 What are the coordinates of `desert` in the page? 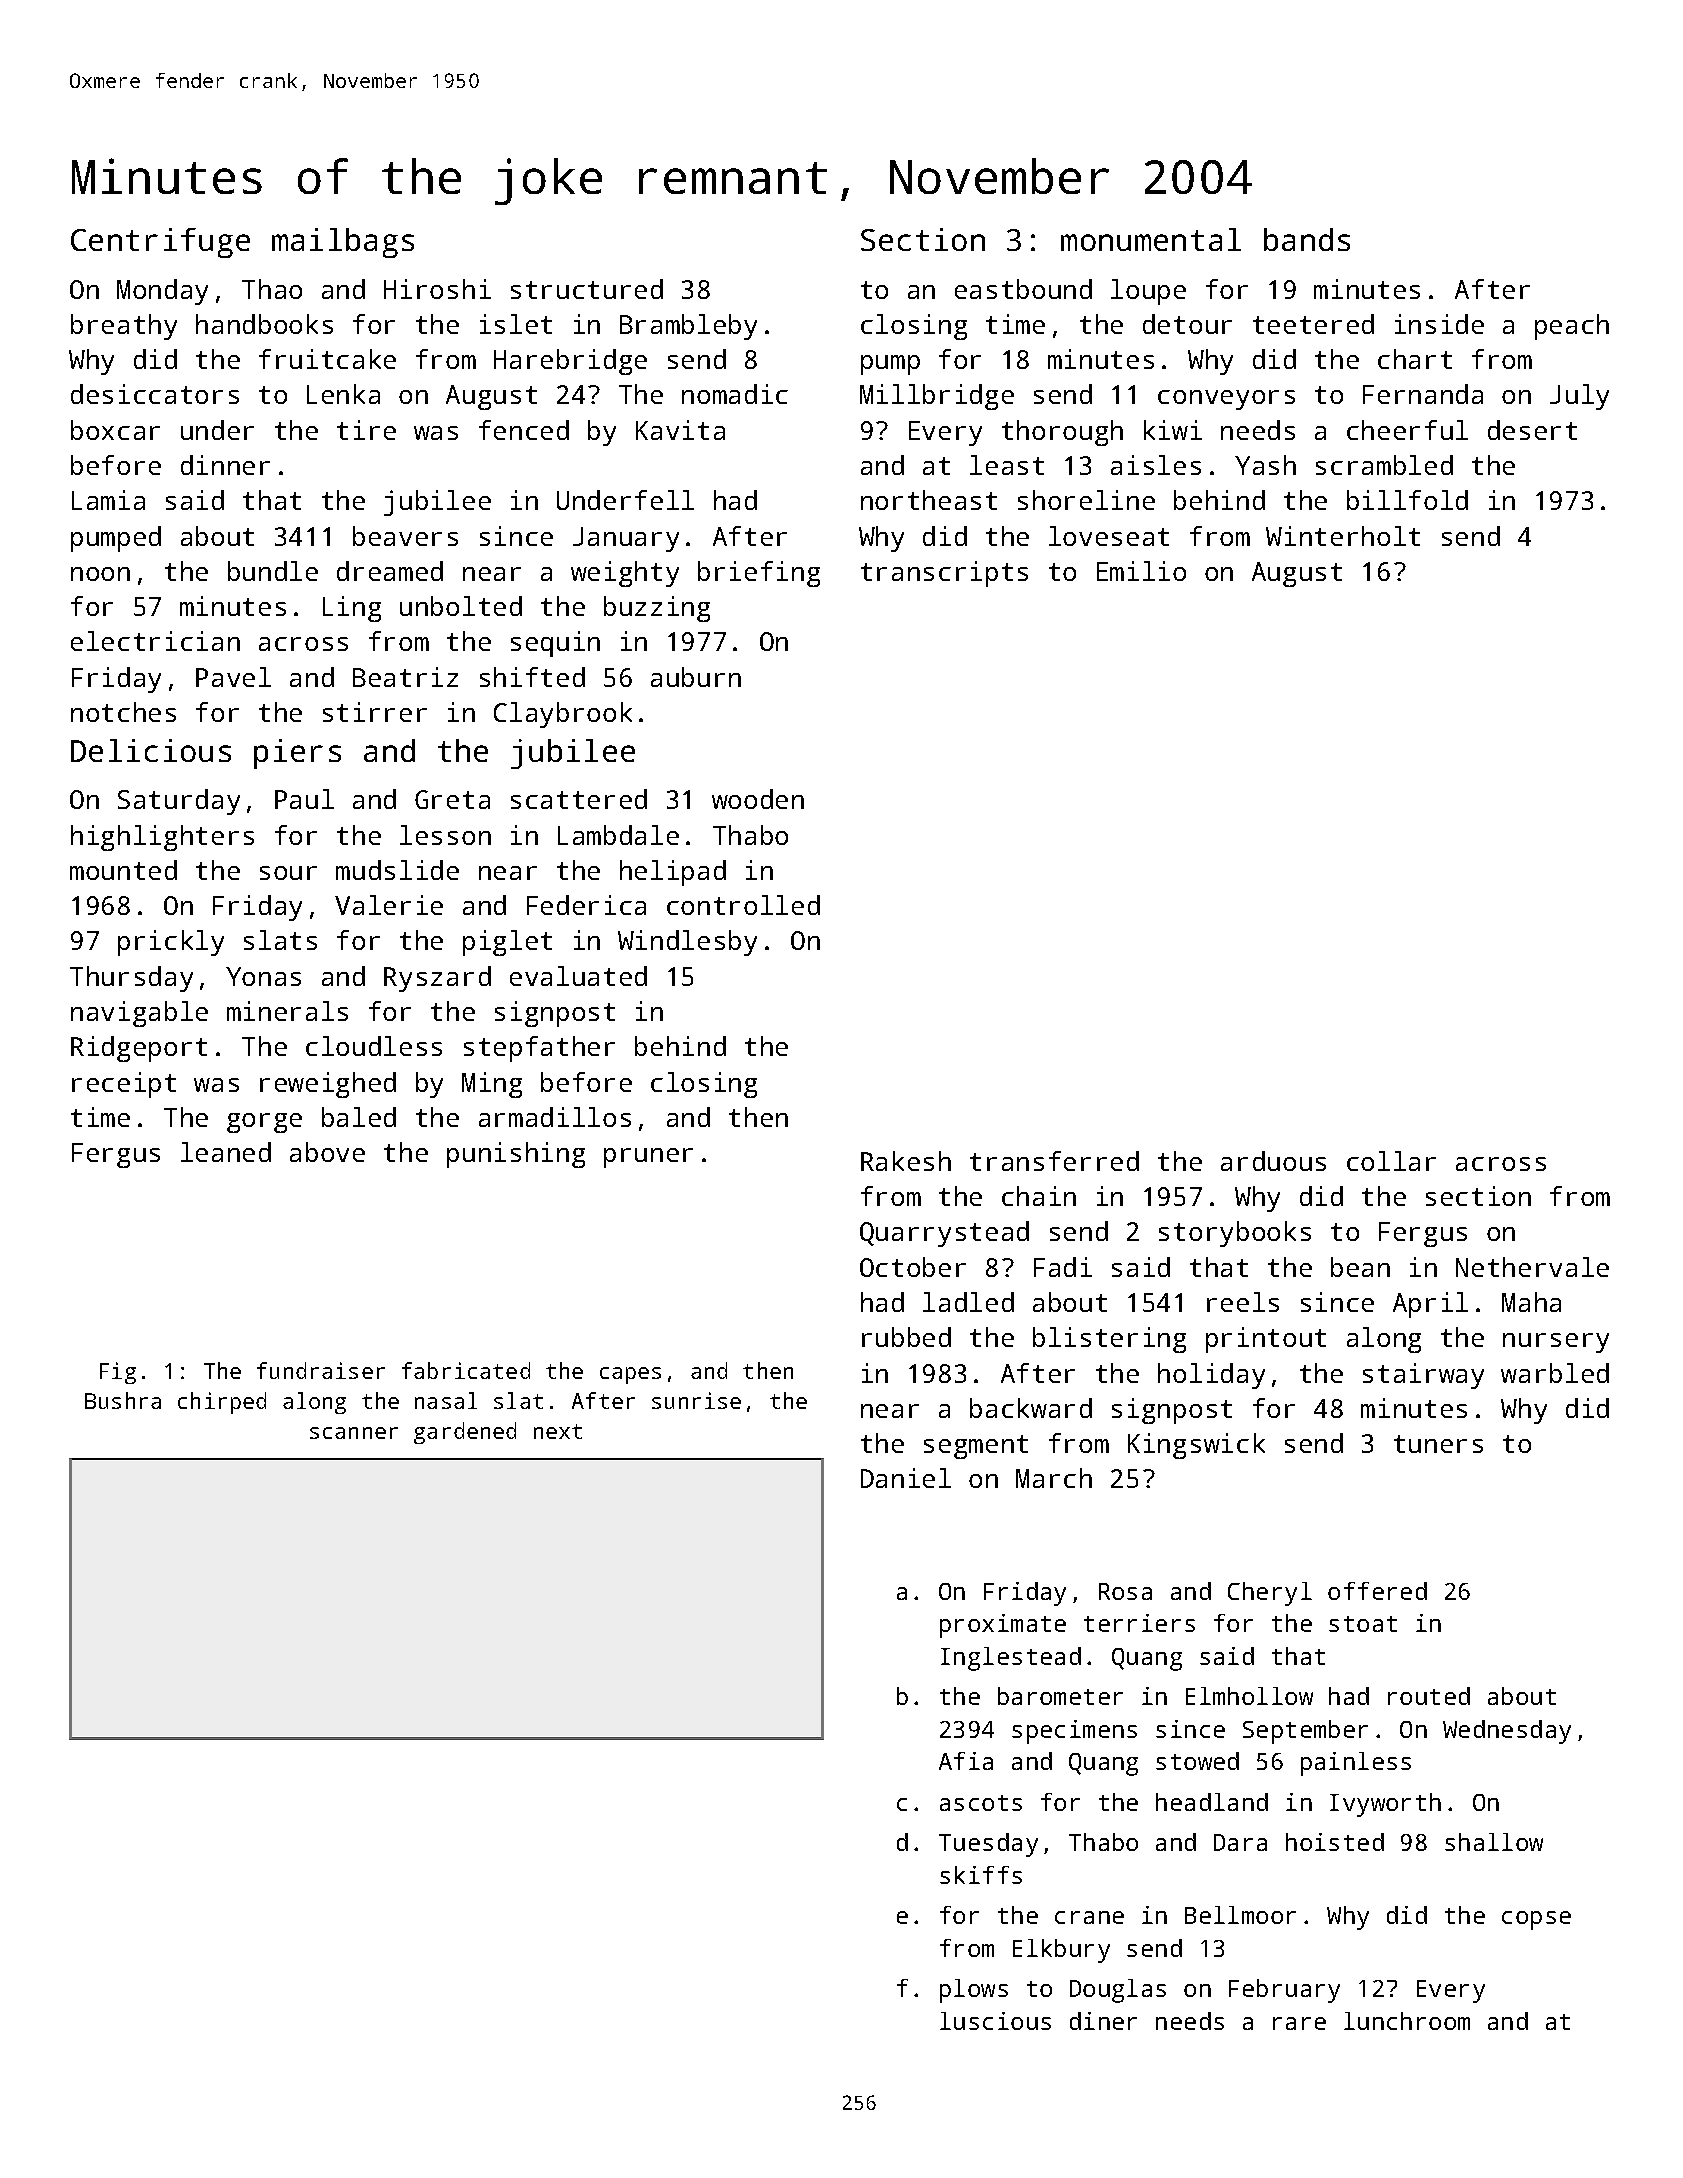 It's located at (1532, 430).
